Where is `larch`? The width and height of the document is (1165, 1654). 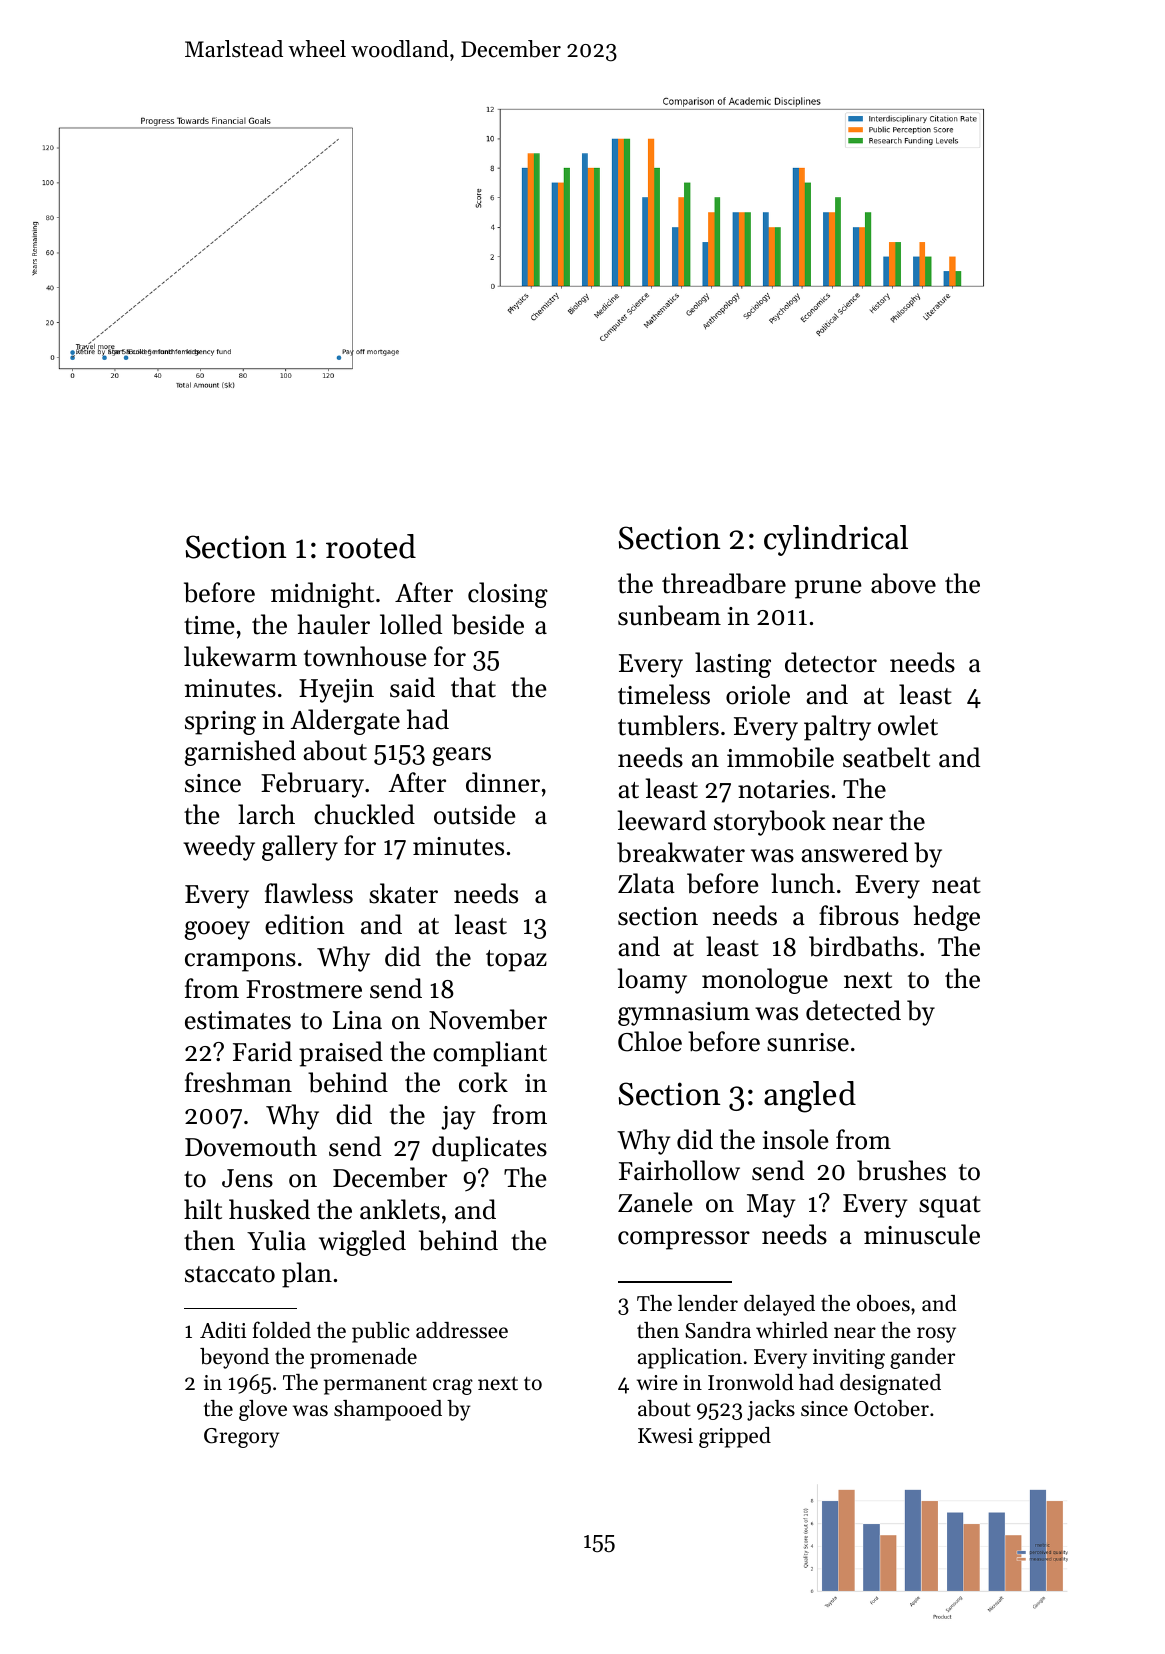
larch is located at coordinates (266, 814).
